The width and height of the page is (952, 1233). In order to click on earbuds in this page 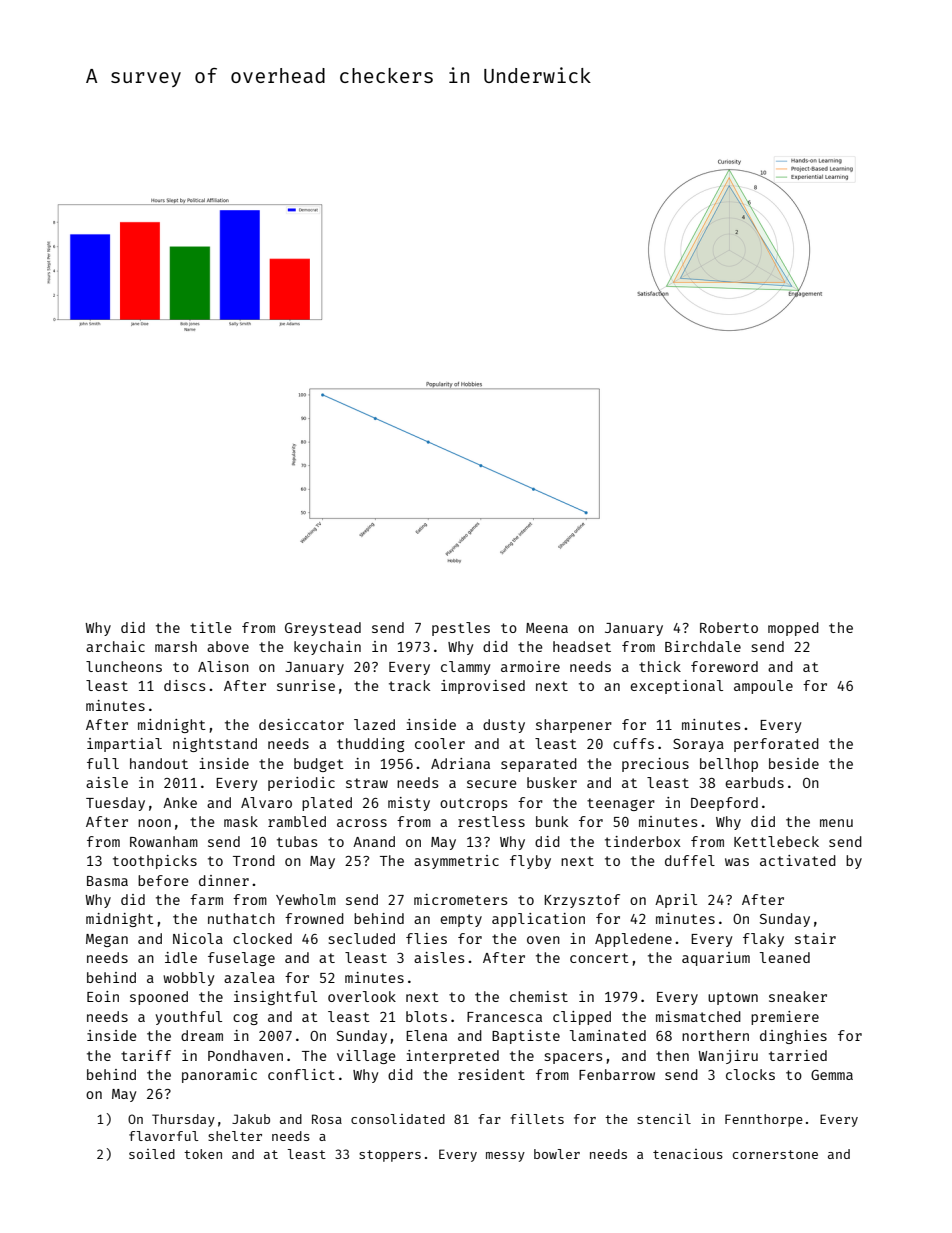, I will do `click(754, 782)`.
